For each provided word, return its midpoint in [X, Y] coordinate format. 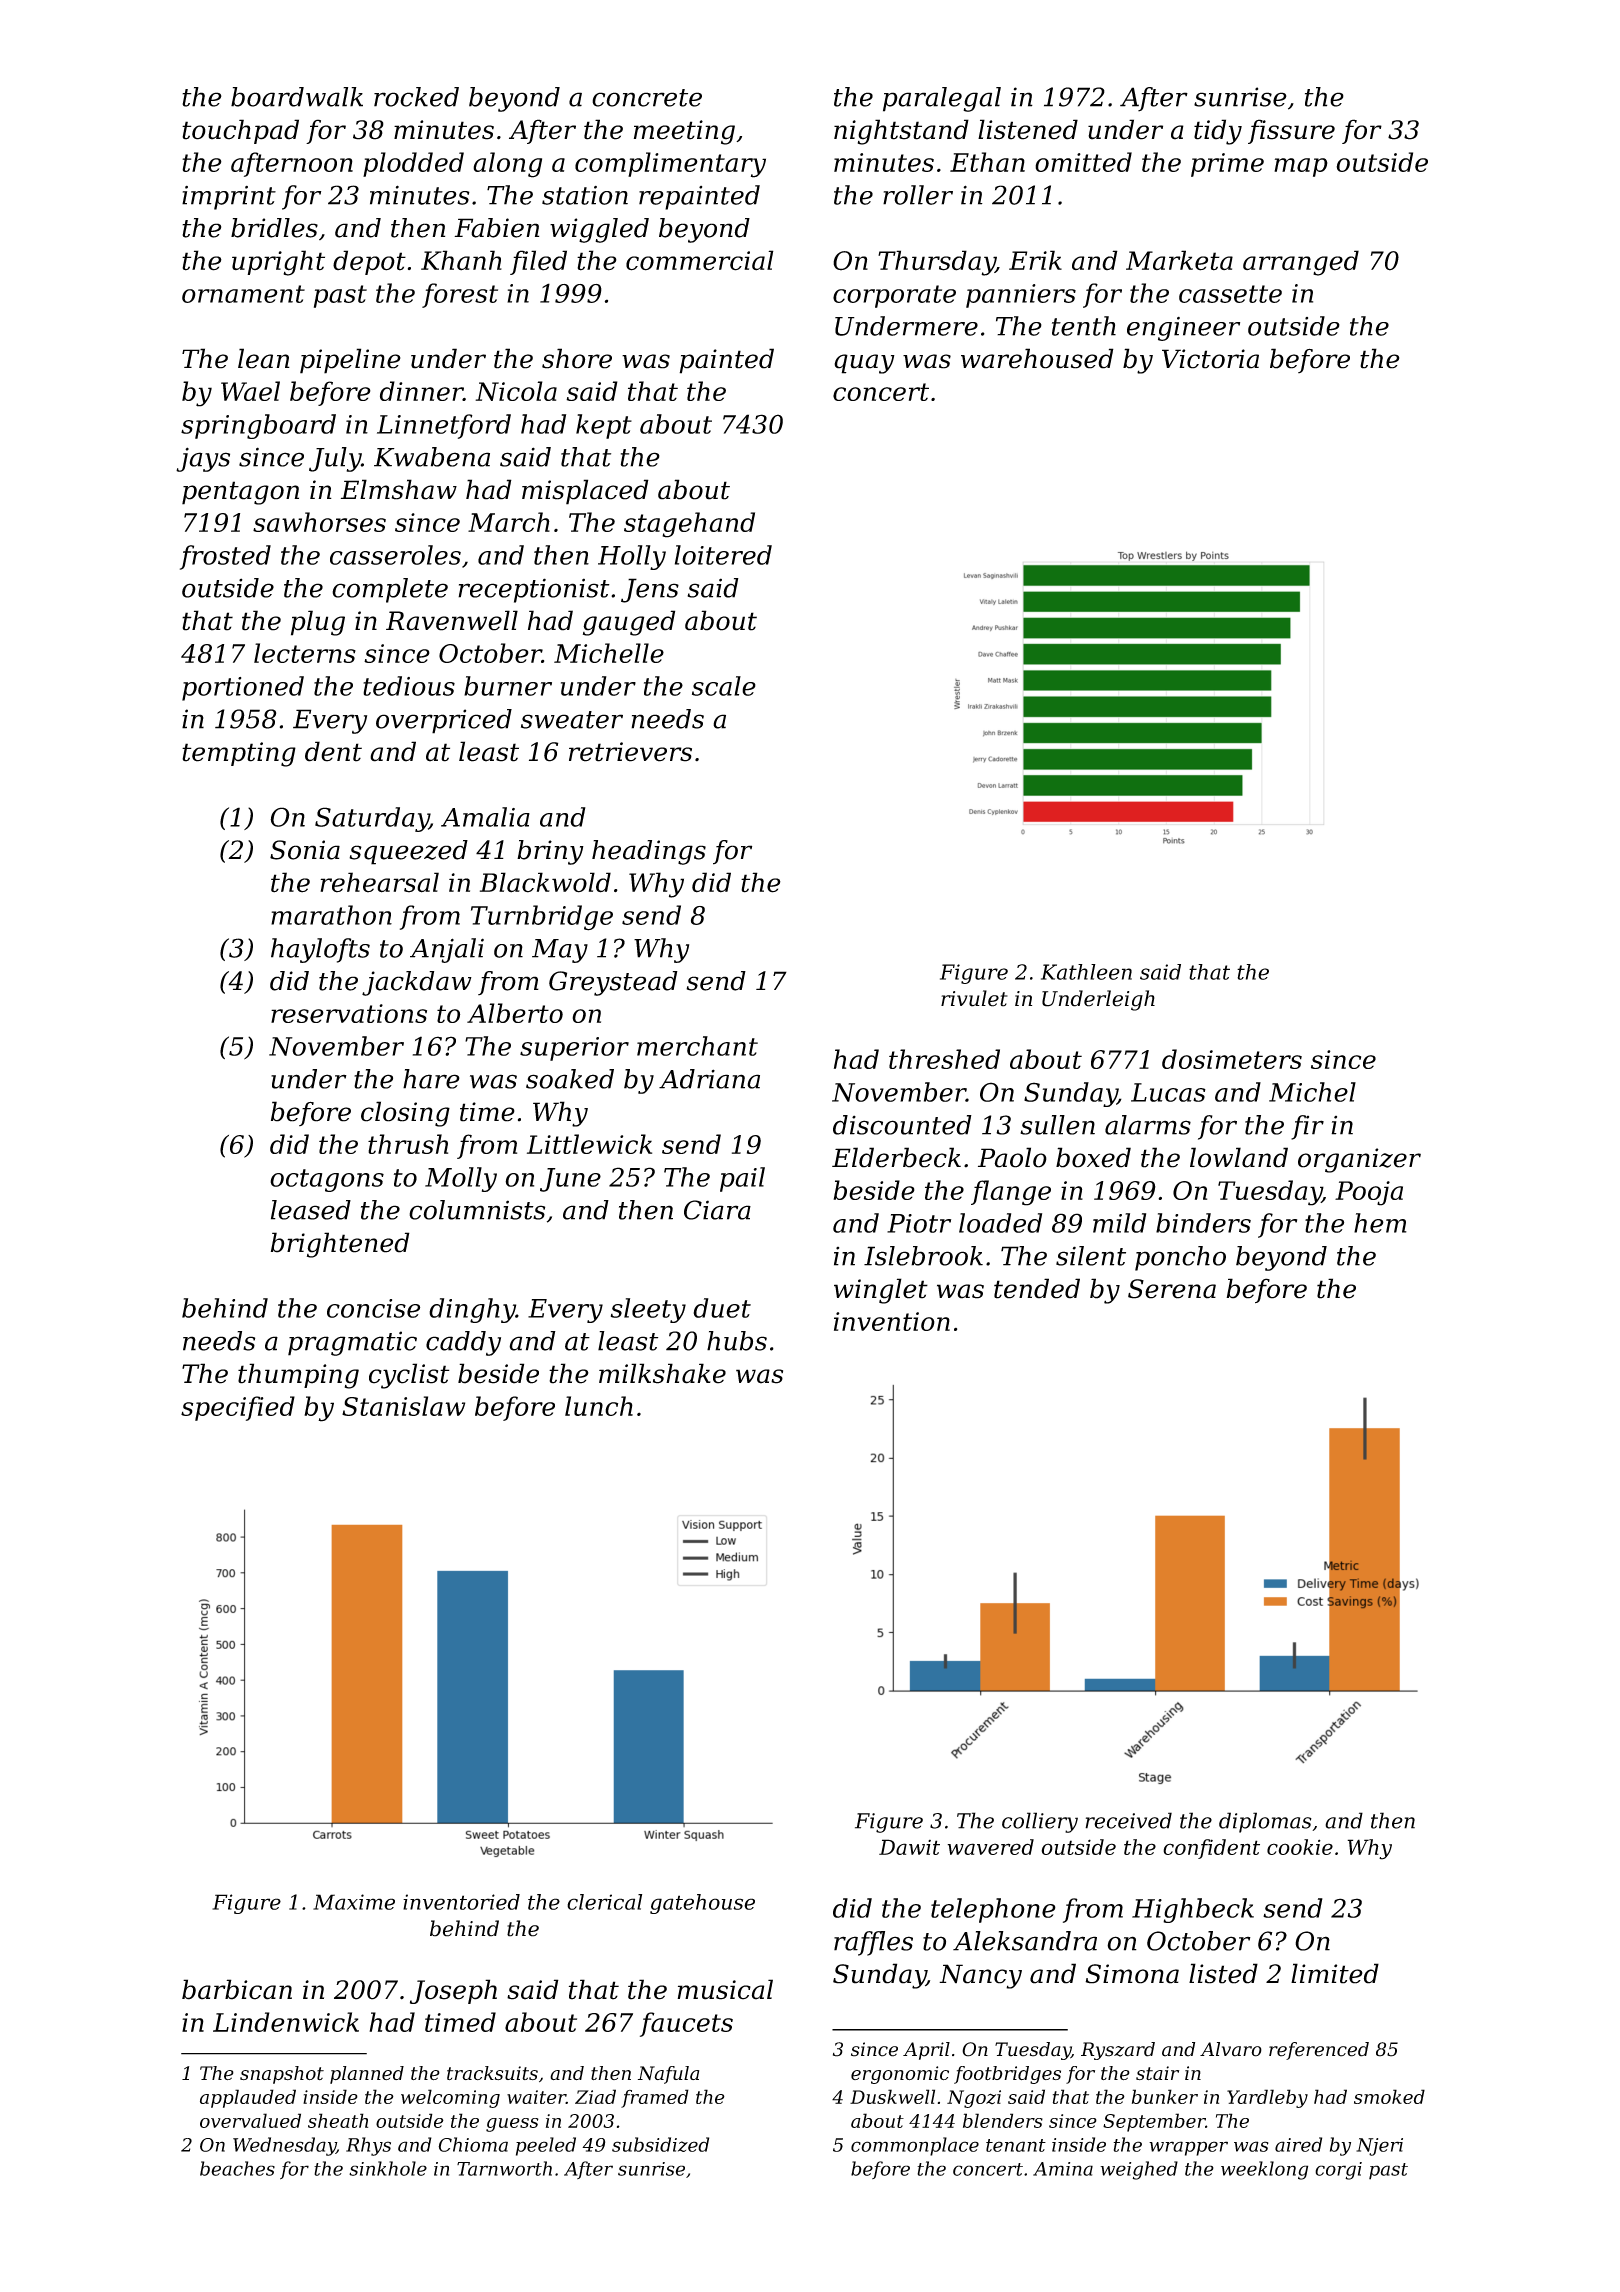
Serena [1172, 1289]
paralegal [942, 99]
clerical [604, 1902]
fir [1307, 1127]
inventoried [461, 1902]
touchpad [240, 131]
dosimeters [1232, 1059]
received [1128, 1820]
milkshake [662, 1373]
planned [367, 2075]
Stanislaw [403, 1406]
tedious [409, 686]
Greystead [613, 983]
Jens [650, 590]
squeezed [408, 852]
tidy [1218, 132]
